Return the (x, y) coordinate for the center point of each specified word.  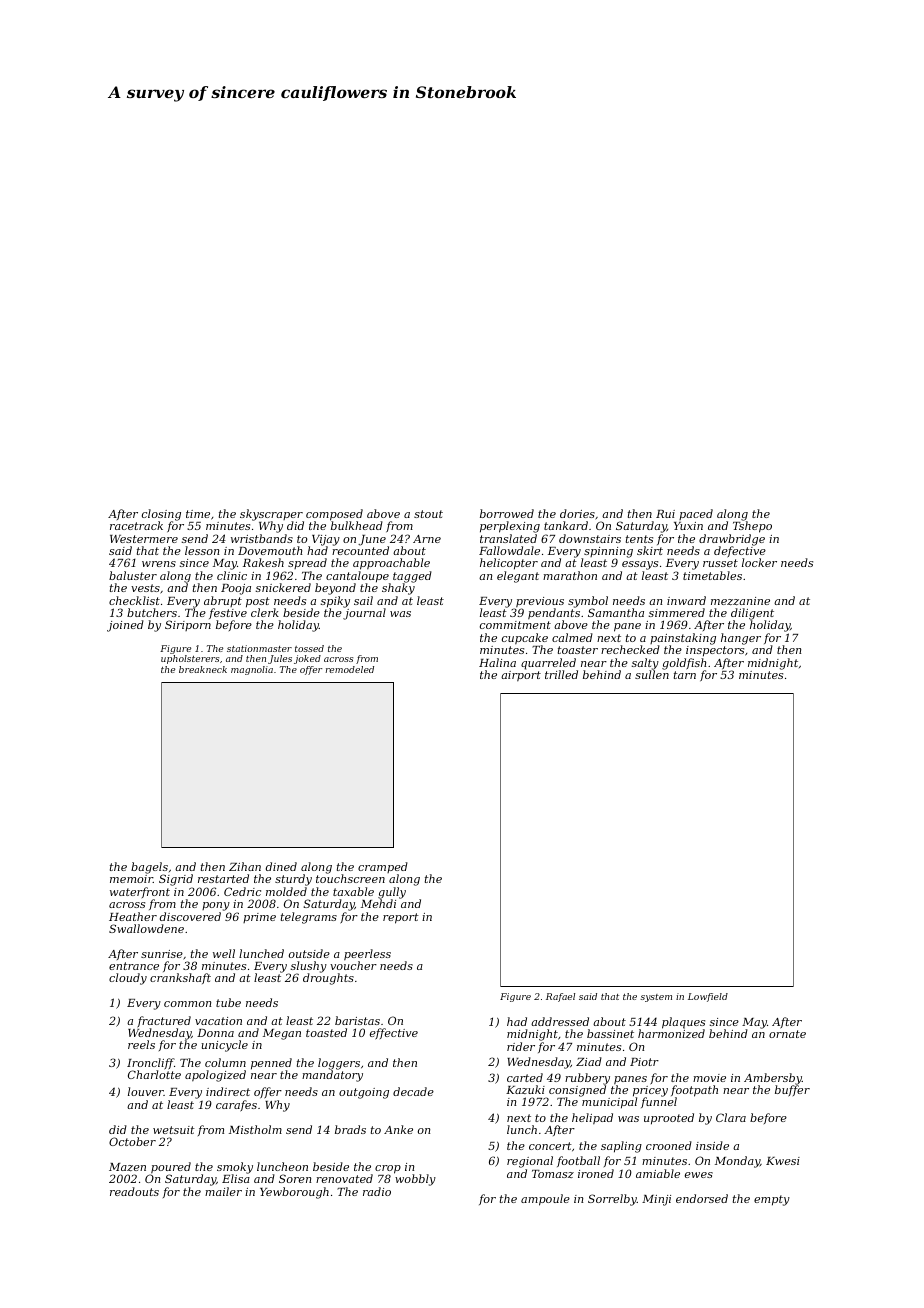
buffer (792, 1091)
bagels (149, 868)
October (132, 1141)
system (656, 998)
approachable (391, 564)
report (401, 918)
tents (639, 539)
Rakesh (263, 562)
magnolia (252, 670)
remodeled (350, 669)
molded (286, 891)
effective (394, 1034)
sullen (652, 674)
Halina (497, 662)
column (225, 1062)
